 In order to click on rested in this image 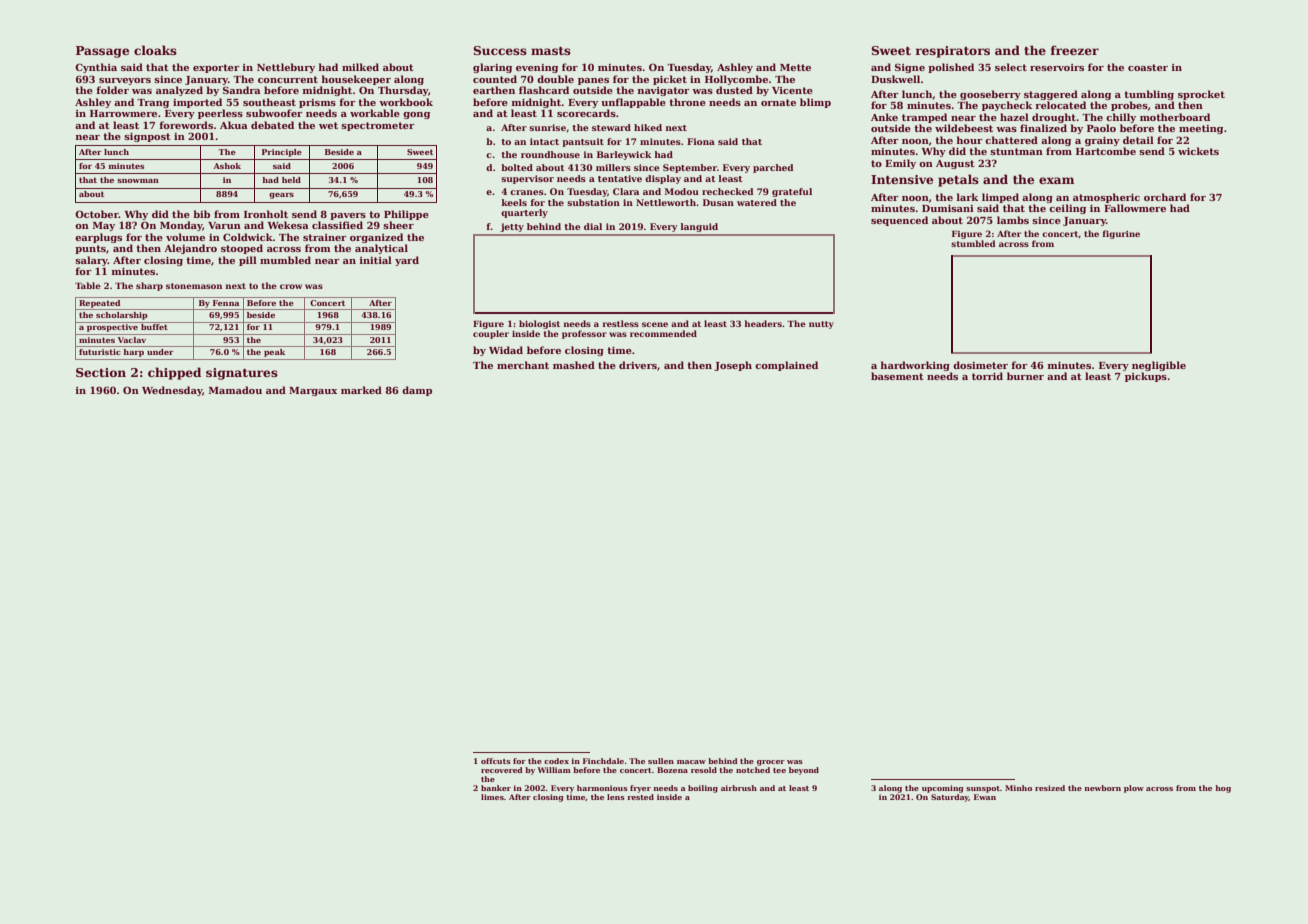, I will do `click(640, 797)`.
